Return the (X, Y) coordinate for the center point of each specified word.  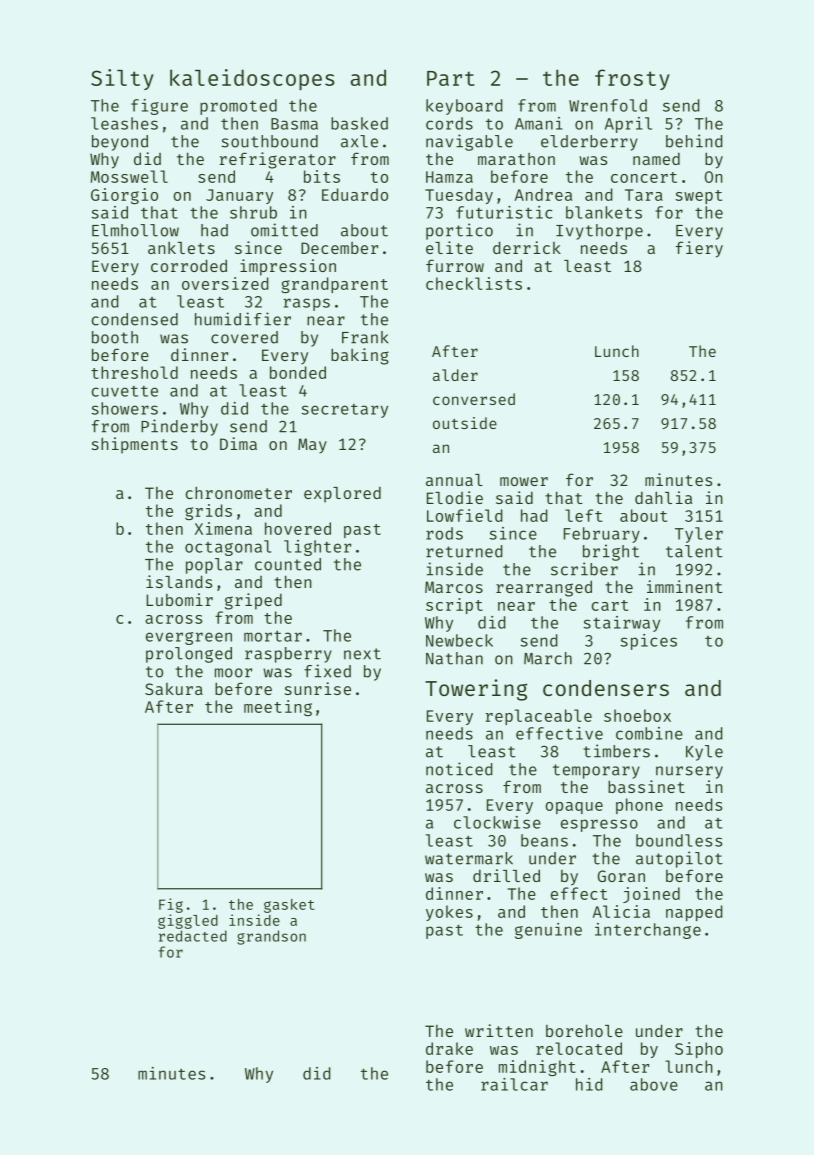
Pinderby (179, 427)
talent (694, 551)
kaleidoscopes (252, 79)
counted (288, 564)
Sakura (174, 689)
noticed (459, 769)
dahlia (663, 497)
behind (694, 141)
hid (589, 1084)
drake (449, 1048)
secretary (344, 411)
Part (451, 78)
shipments (135, 445)
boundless (679, 840)
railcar (514, 1084)
